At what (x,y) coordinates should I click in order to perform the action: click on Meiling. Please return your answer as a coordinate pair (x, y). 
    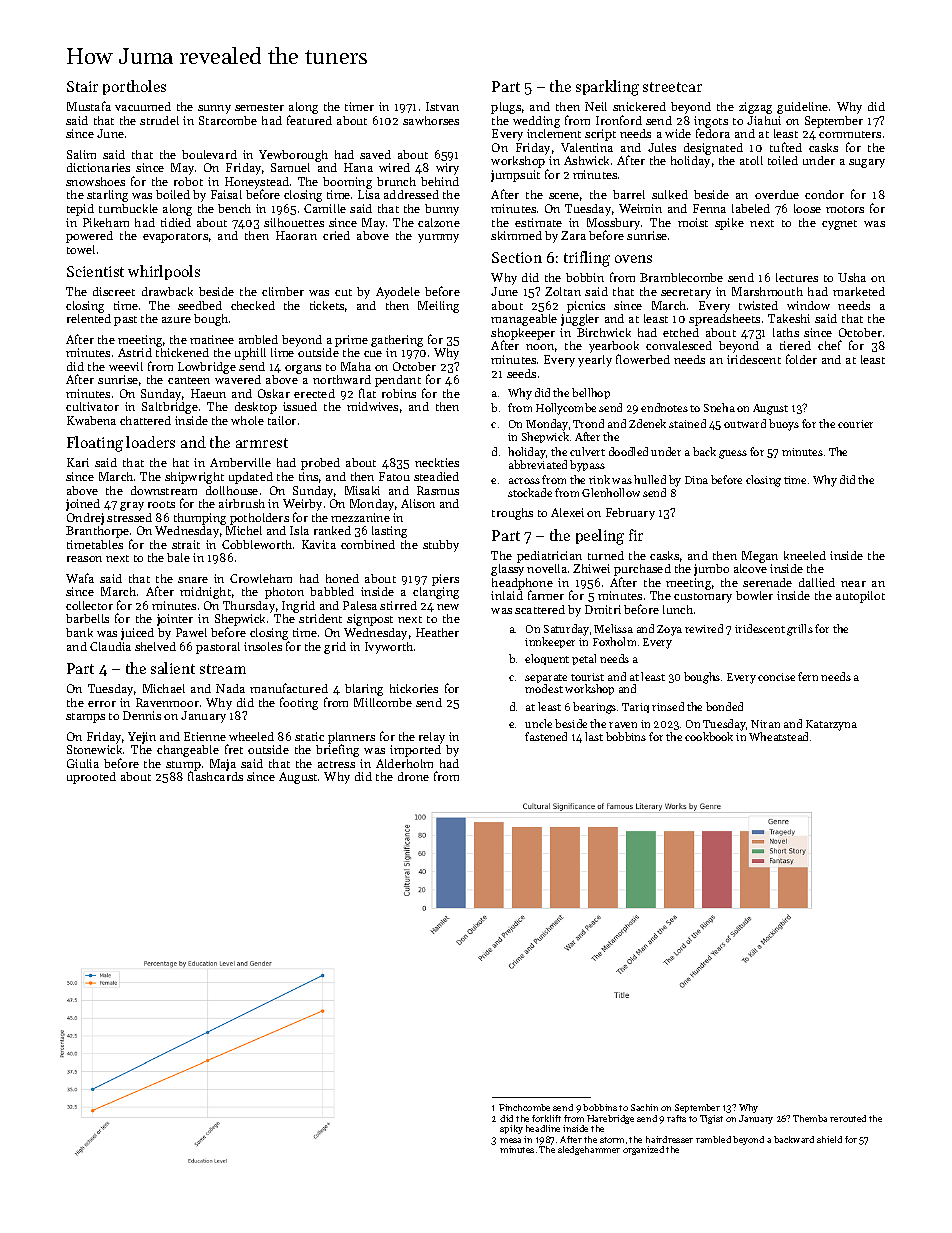
    Looking at the image, I should click on (438, 307).
